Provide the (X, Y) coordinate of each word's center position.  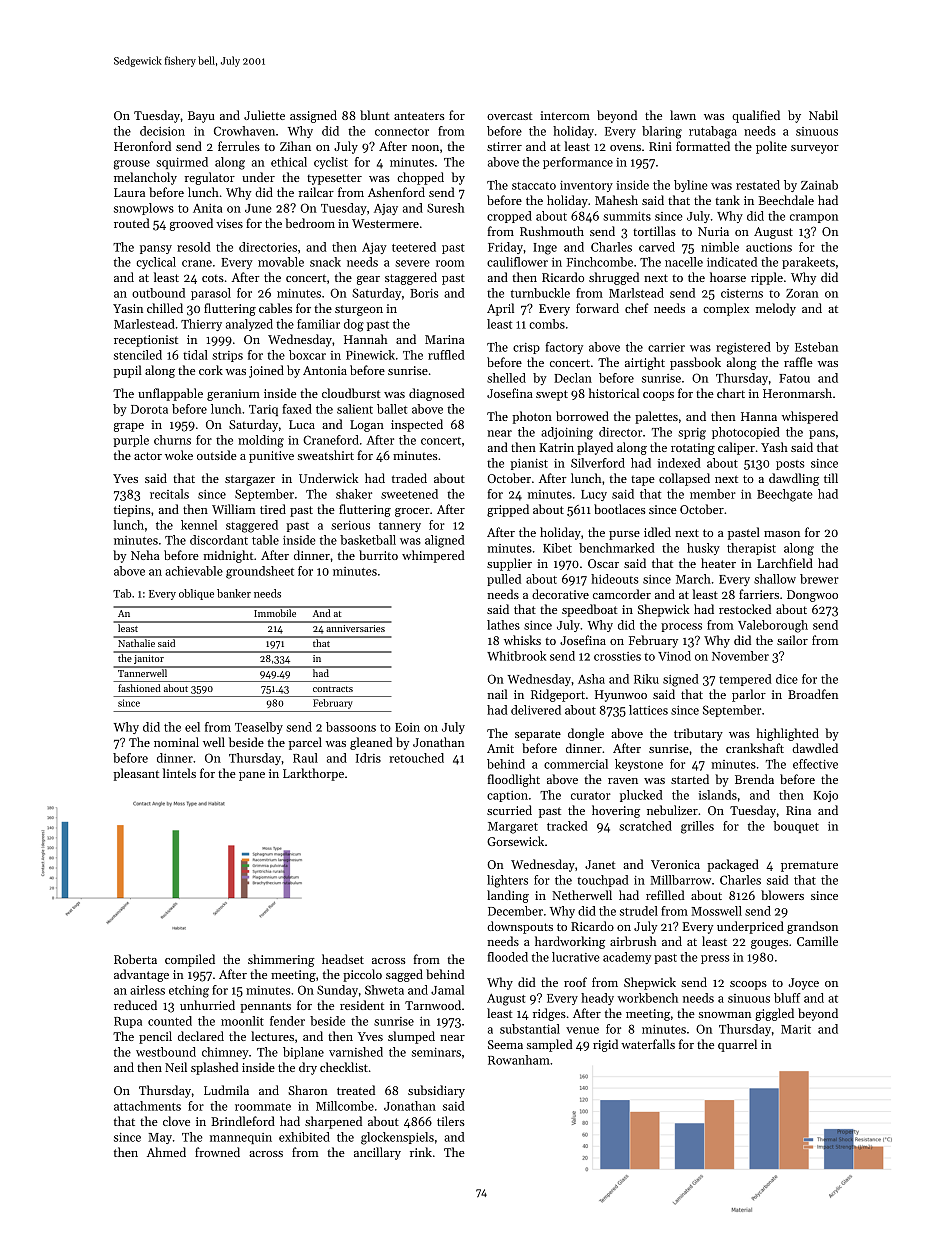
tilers (451, 1121)
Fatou (794, 378)
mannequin (241, 1138)
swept (552, 395)
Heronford (142, 146)
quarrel (737, 1045)
